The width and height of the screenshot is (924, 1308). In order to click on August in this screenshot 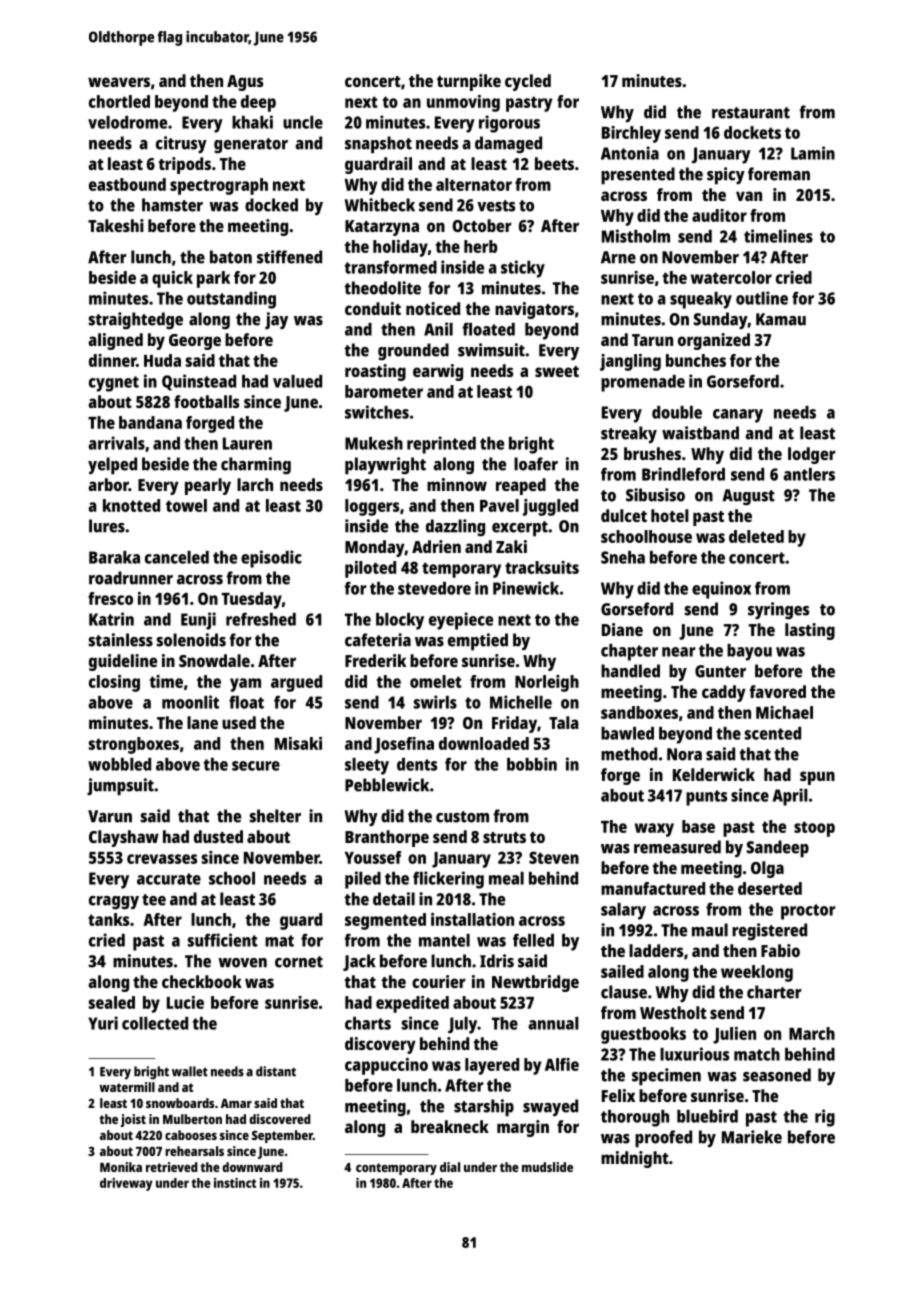, I will do `click(748, 497)`.
